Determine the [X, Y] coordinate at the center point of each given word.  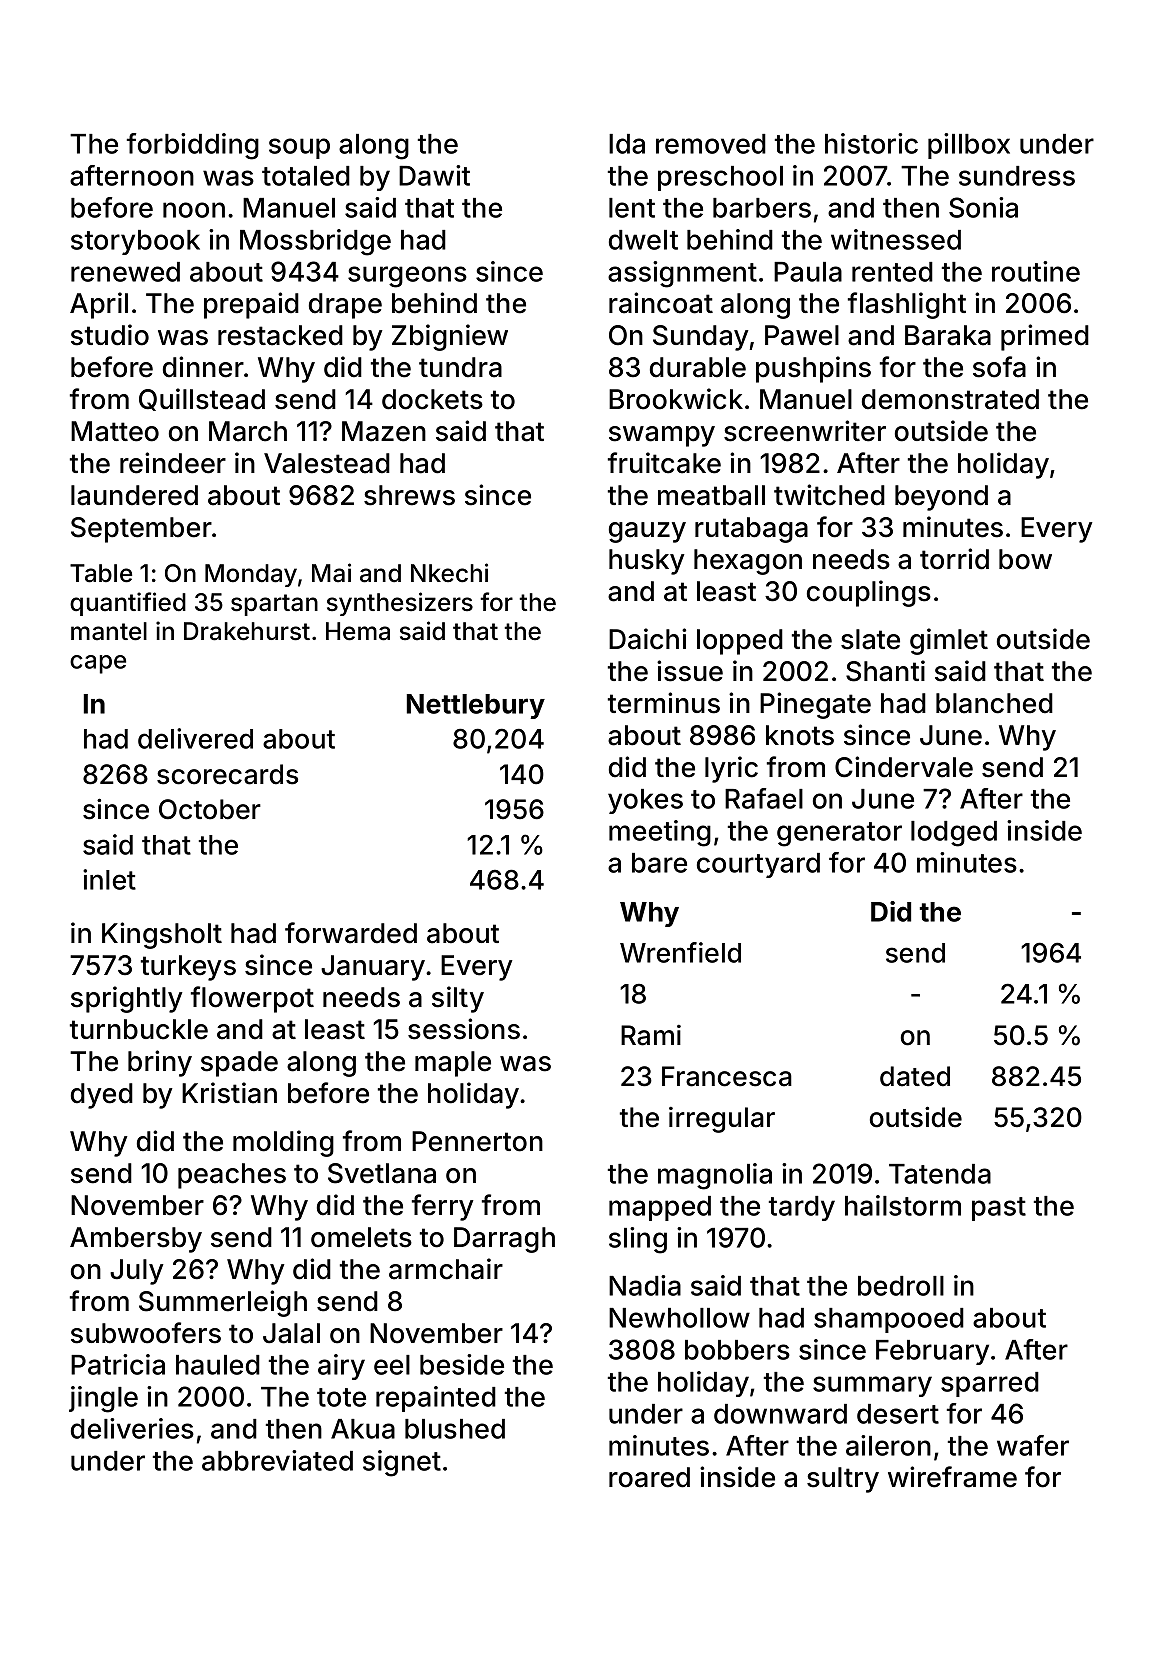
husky [646, 562]
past [999, 1209]
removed [711, 144]
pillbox [969, 146]
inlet [109, 879]
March [248, 431]
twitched [829, 495]
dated [915, 1076]
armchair [446, 1269]
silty [458, 999]
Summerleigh [223, 1303]
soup [299, 148]
